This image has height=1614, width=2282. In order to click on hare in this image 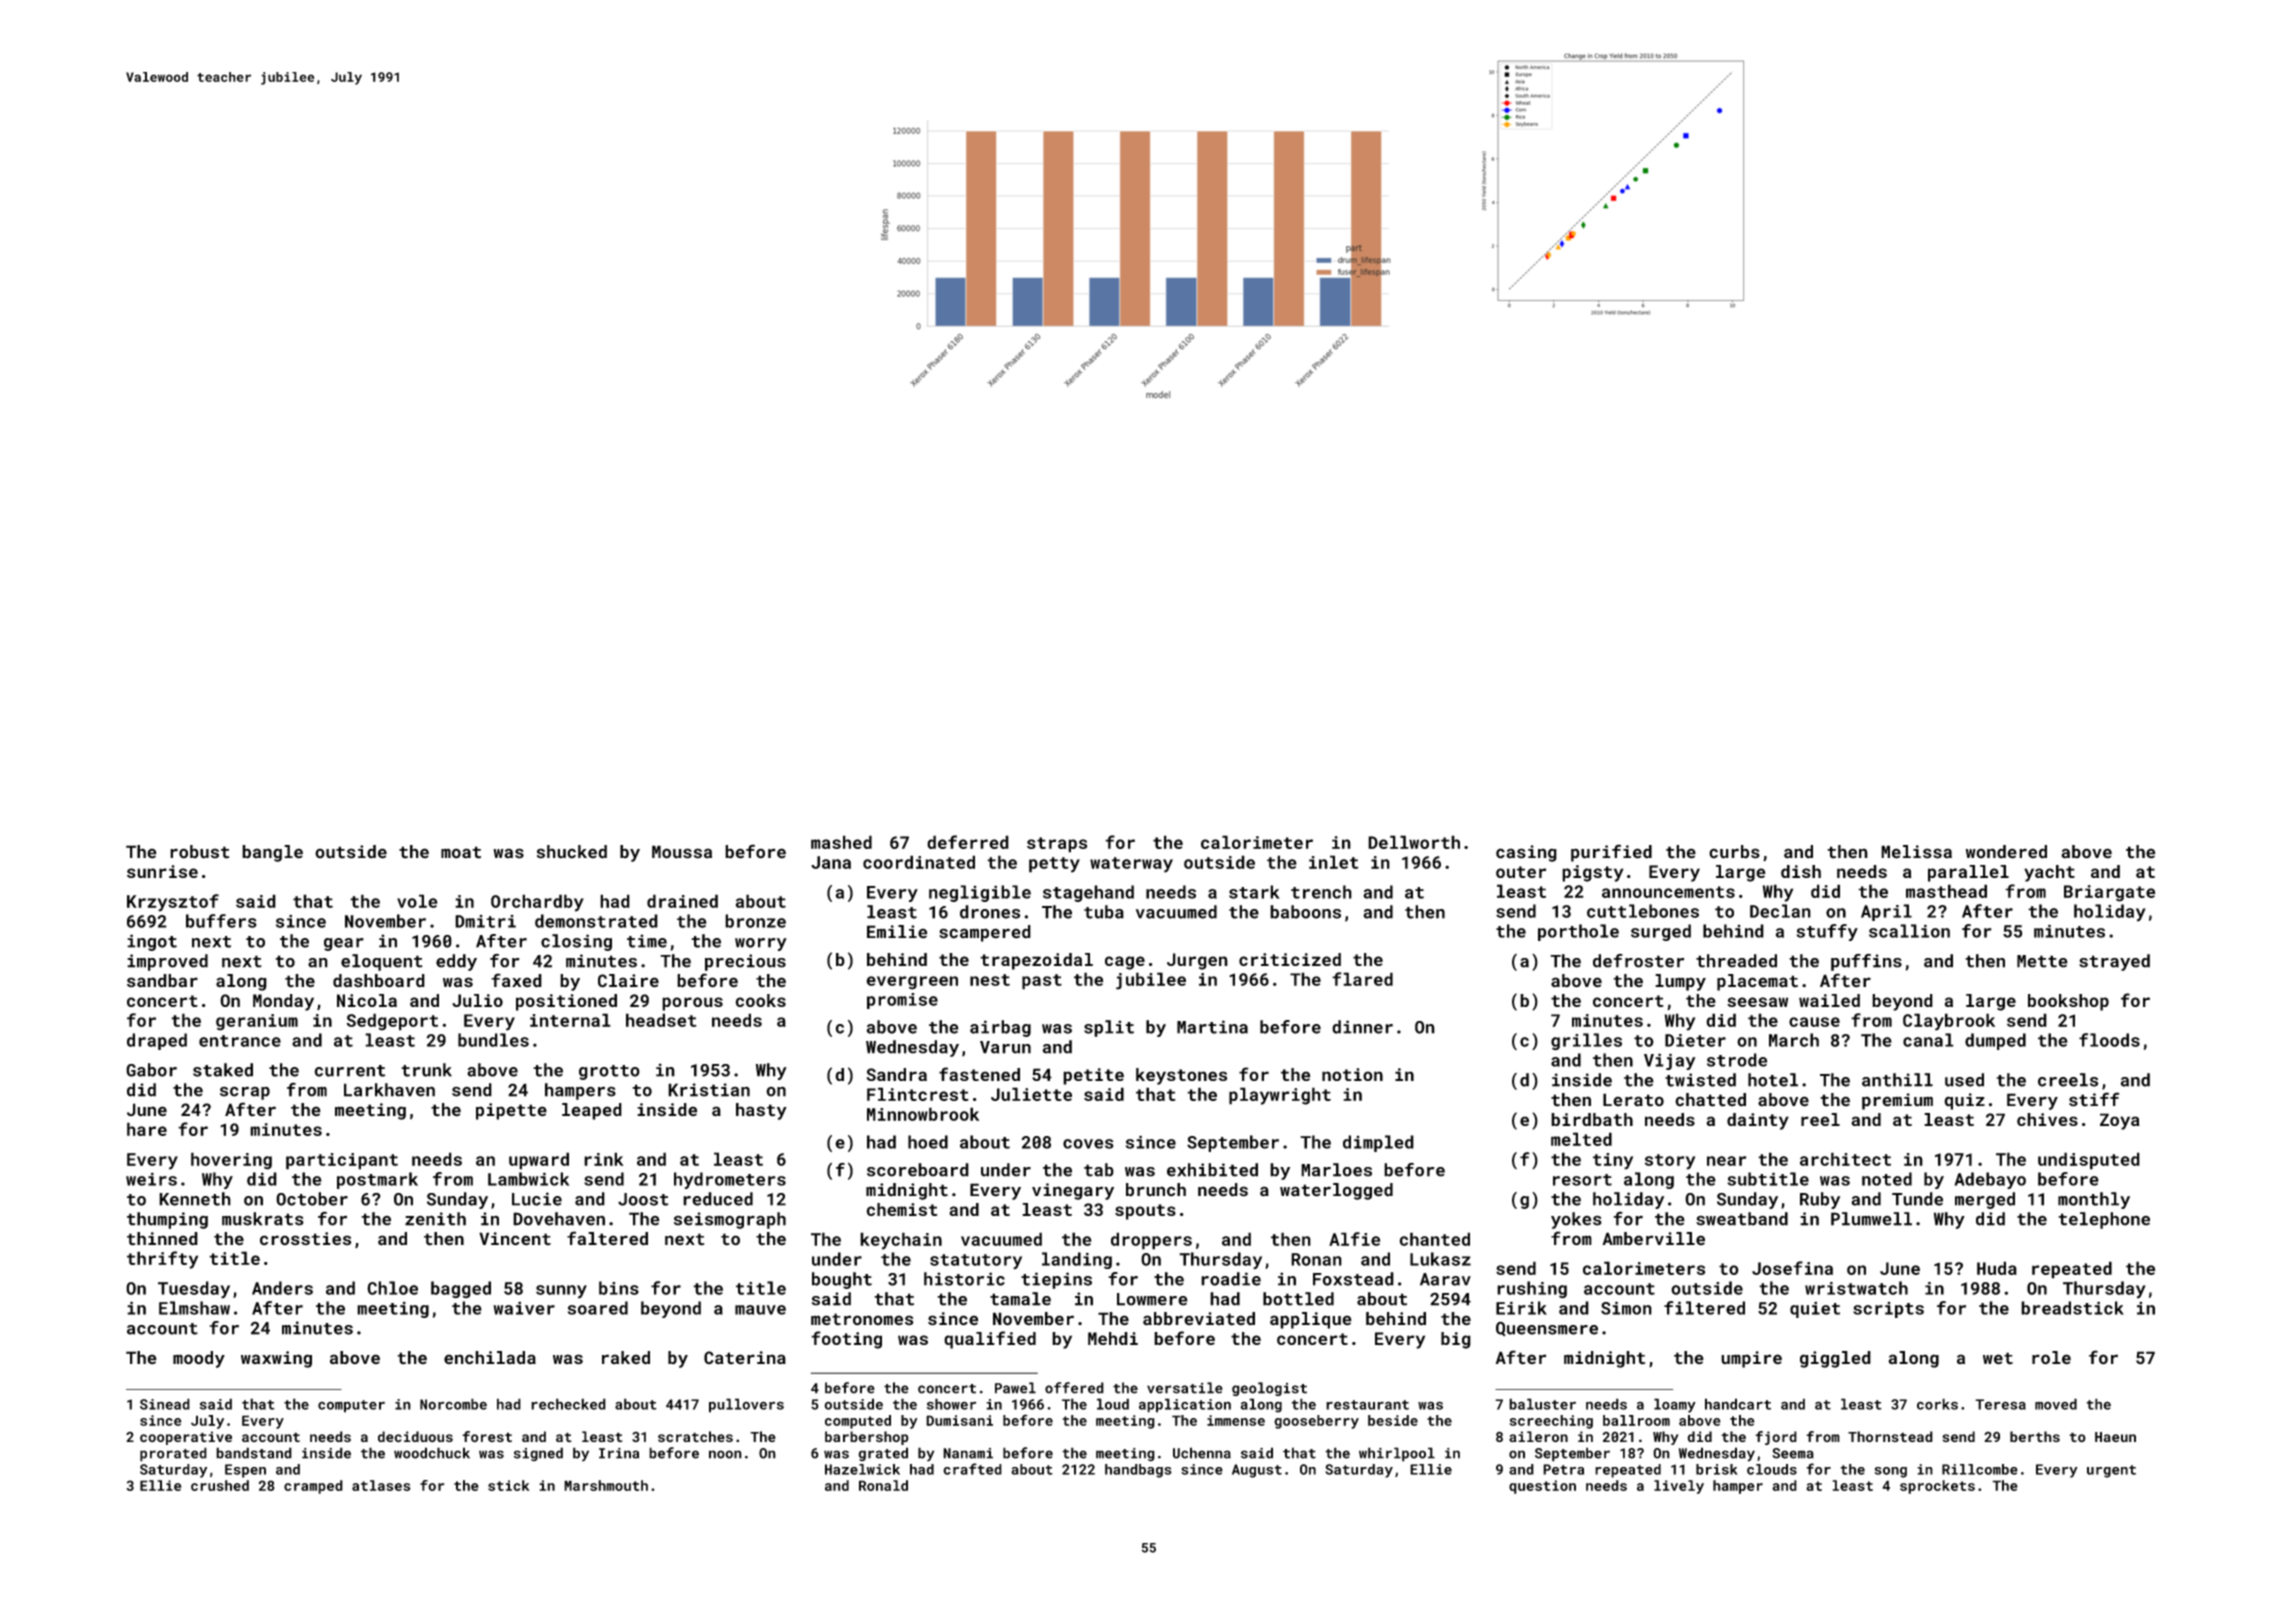, I will do `click(147, 1129)`.
